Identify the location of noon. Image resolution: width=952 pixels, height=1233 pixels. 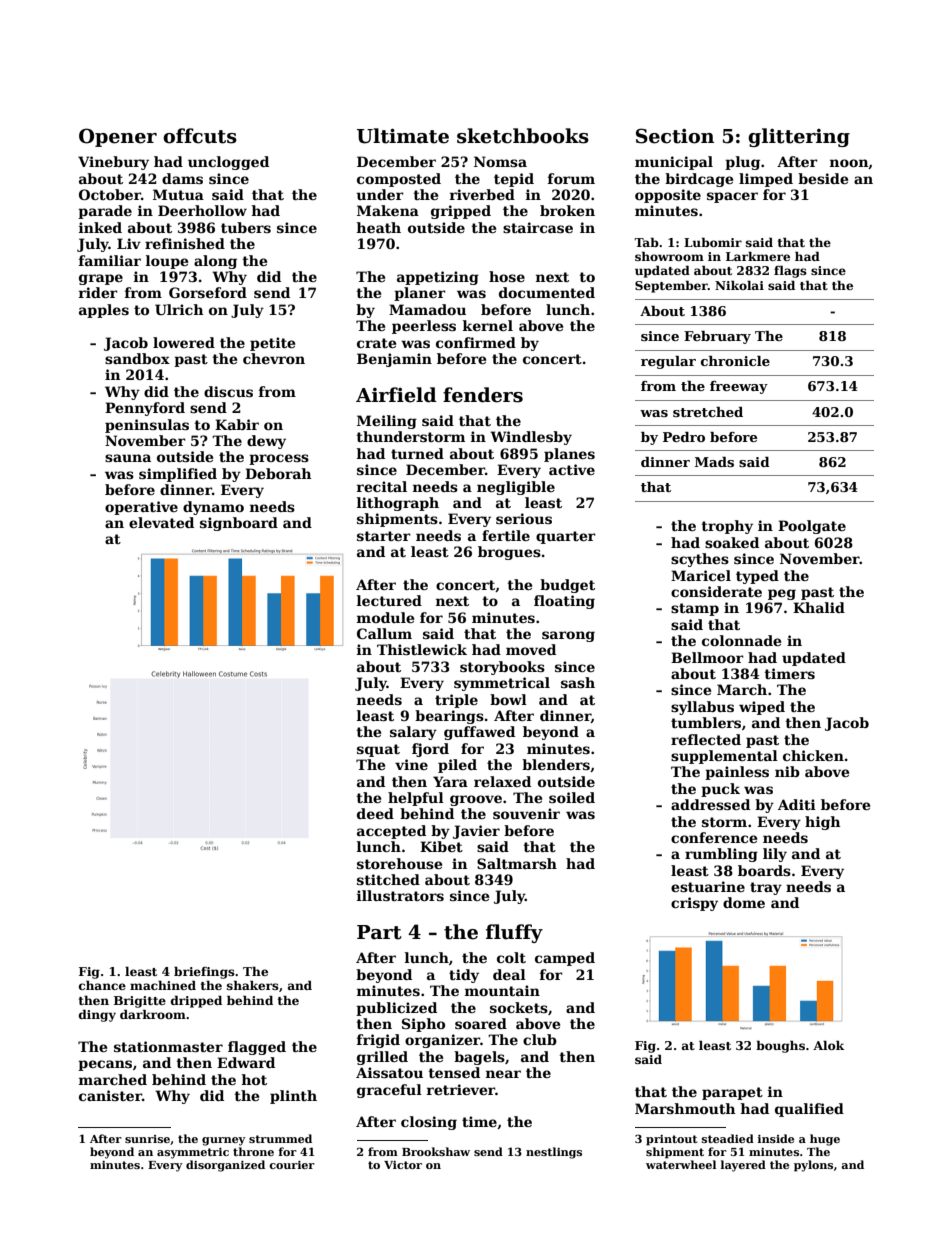
(849, 164).
